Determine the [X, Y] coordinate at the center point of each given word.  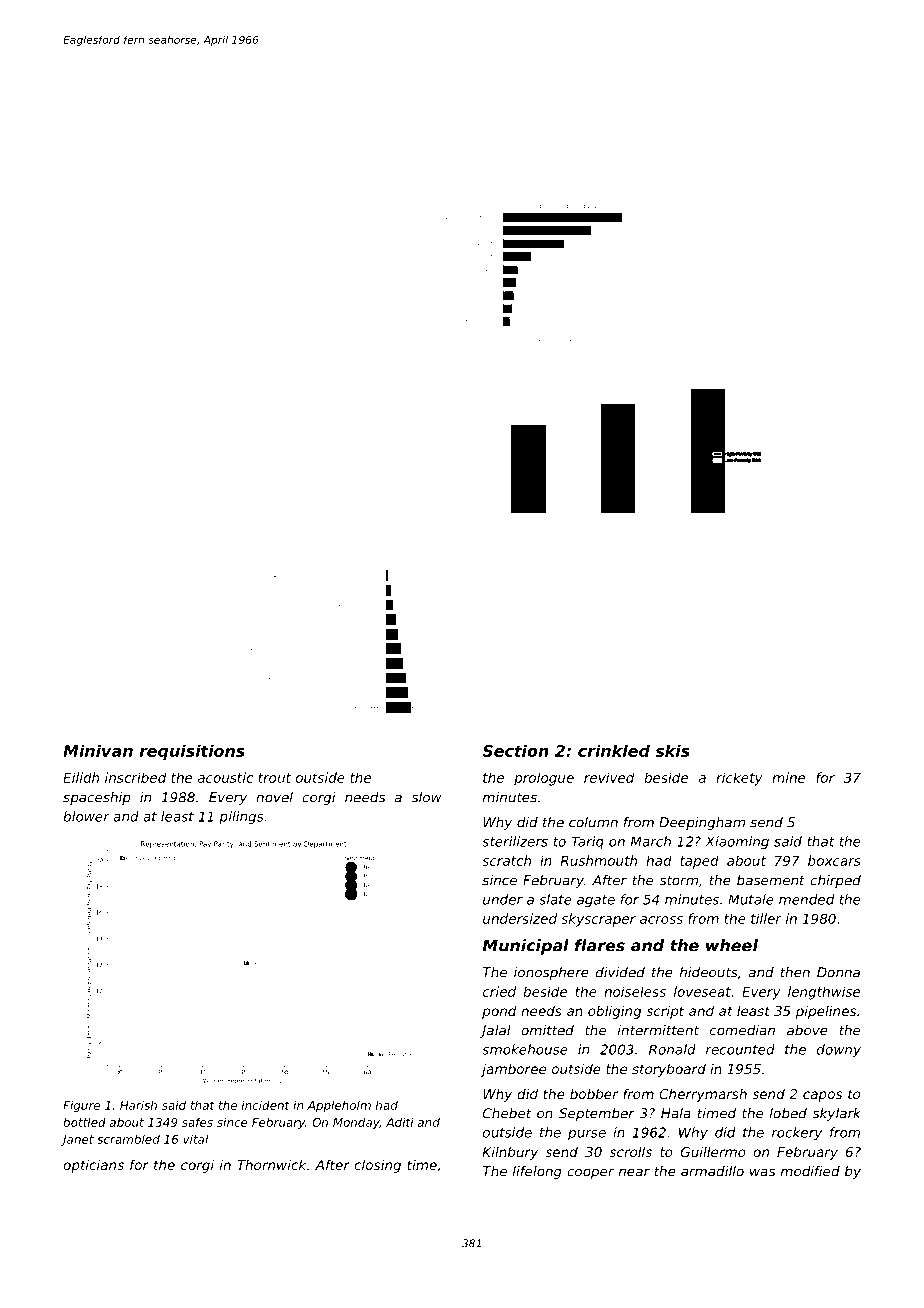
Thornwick [271, 1164]
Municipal [525, 947]
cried [499, 991]
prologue [544, 779]
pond [499, 1012]
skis [672, 750]
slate [555, 899]
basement [771, 880]
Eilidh [81, 777]
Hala [676, 1113]
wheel [732, 945]
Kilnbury [510, 1153]
